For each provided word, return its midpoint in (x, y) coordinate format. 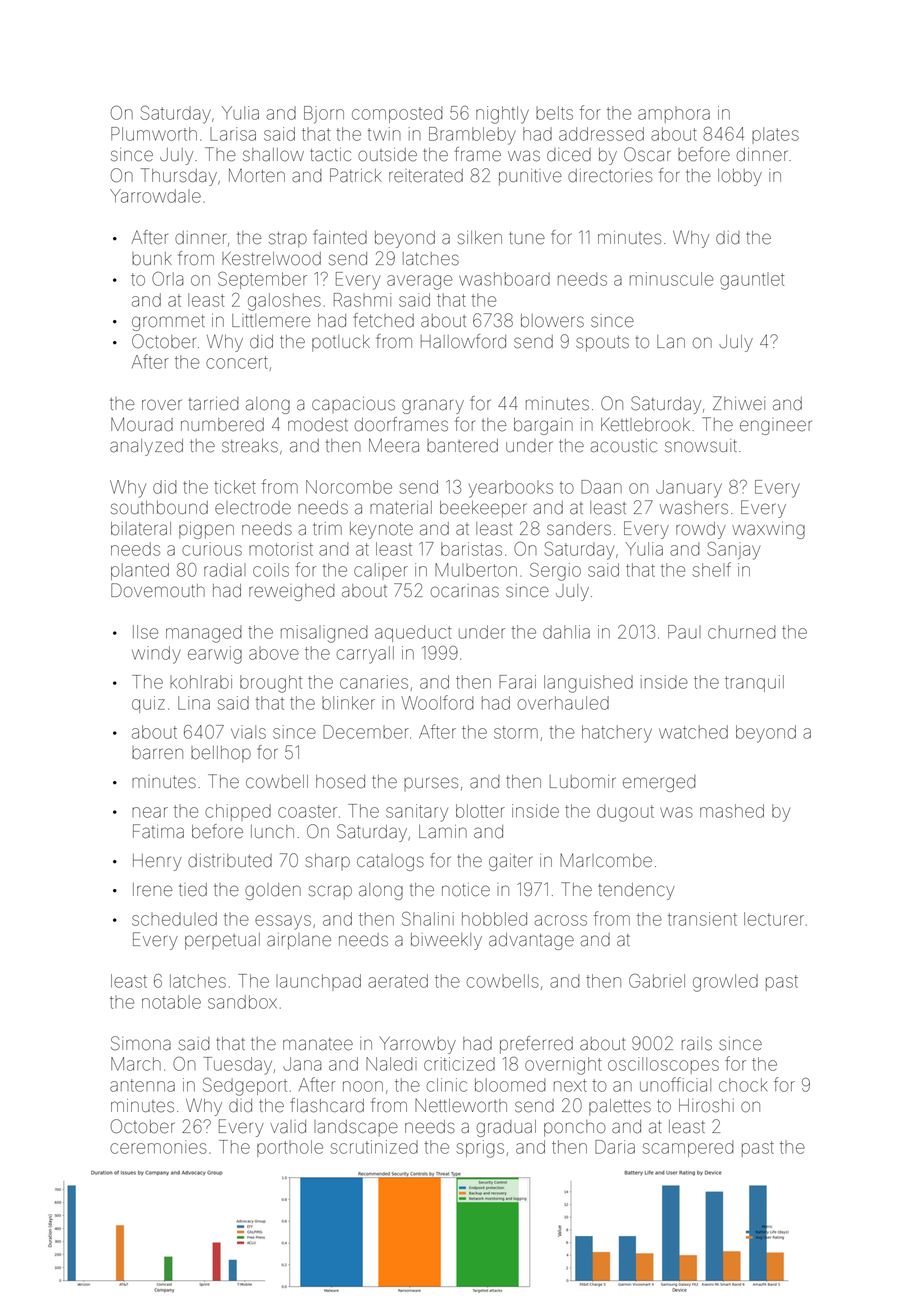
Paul (684, 632)
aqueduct (413, 633)
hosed (340, 782)
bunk (152, 259)
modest (318, 425)
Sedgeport (245, 1087)
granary (433, 406)
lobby (740, 177)
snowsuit (701, 446)
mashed (732, 811)
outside (387, 155)
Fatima (158, 831)
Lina (194, 703)
